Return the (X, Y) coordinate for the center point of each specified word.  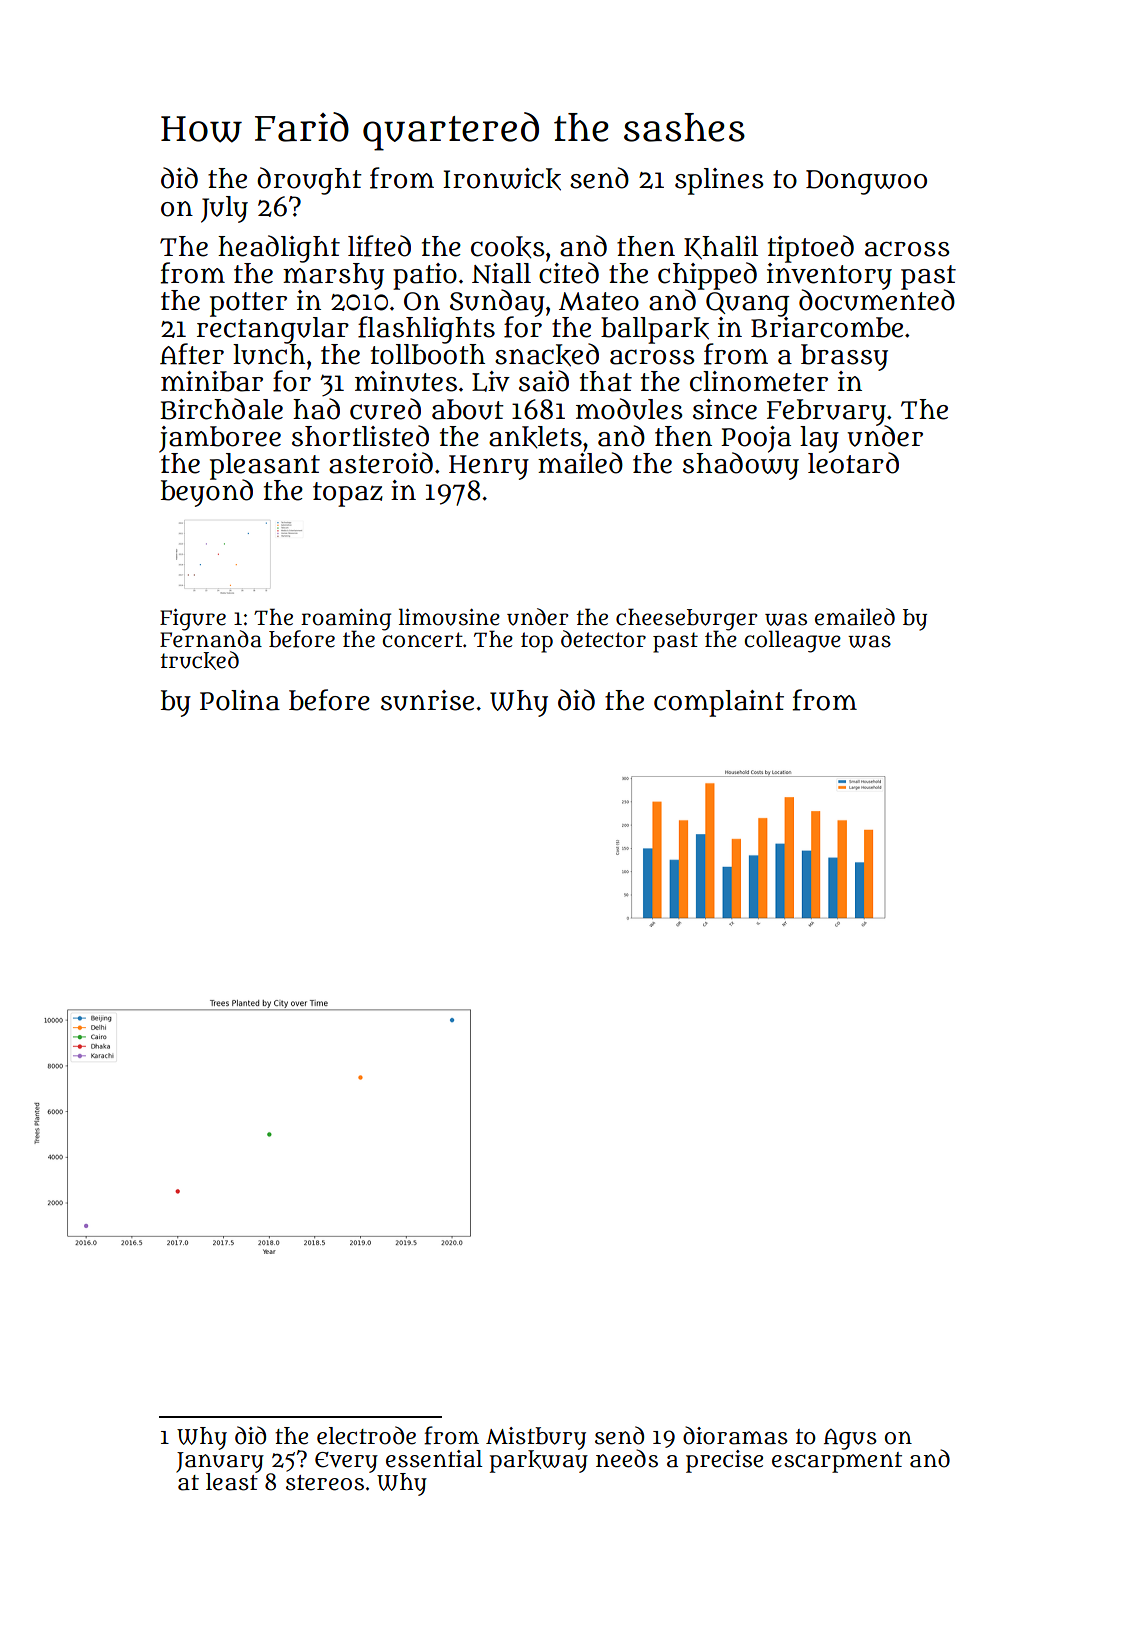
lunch (269, 354)
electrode (366, 1435)
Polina (240, 700)
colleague (792, 641)
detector (603, 639)
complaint (719, 703)
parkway (539, 1461)
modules (629, 409)
